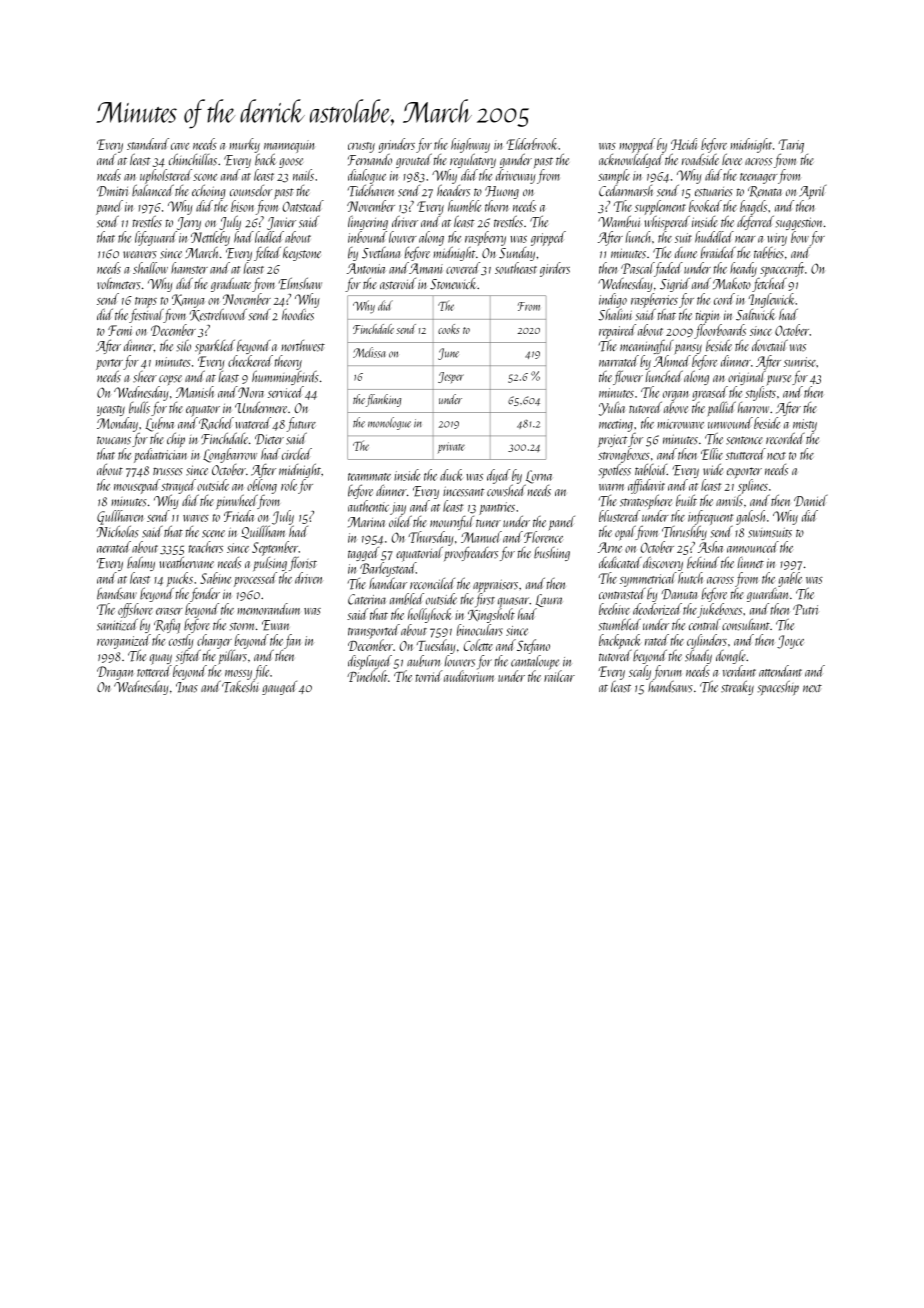  I want to click on duck, so click(451, 475).
